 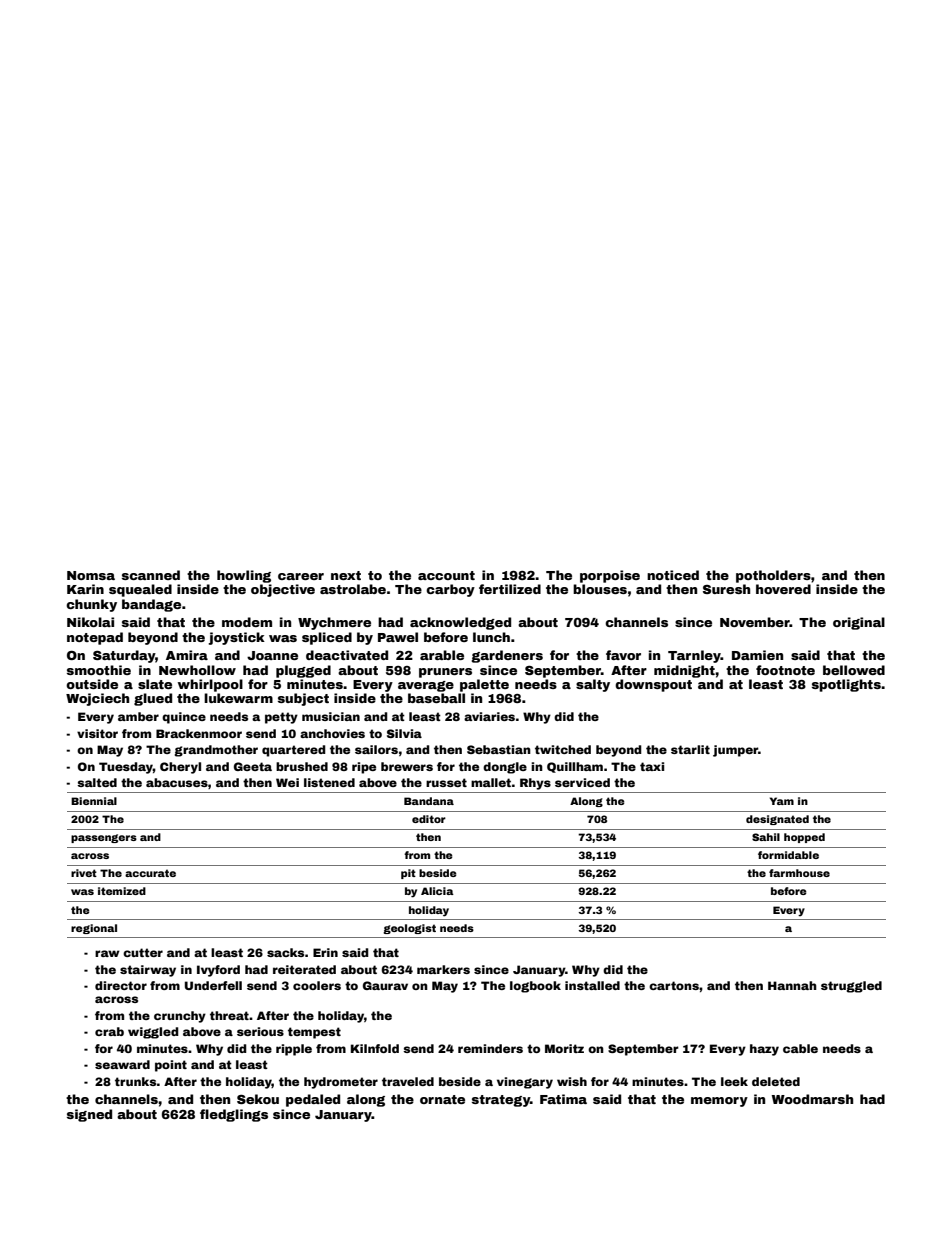 I want to click on crunchy, so click(x=180, y=1017).
